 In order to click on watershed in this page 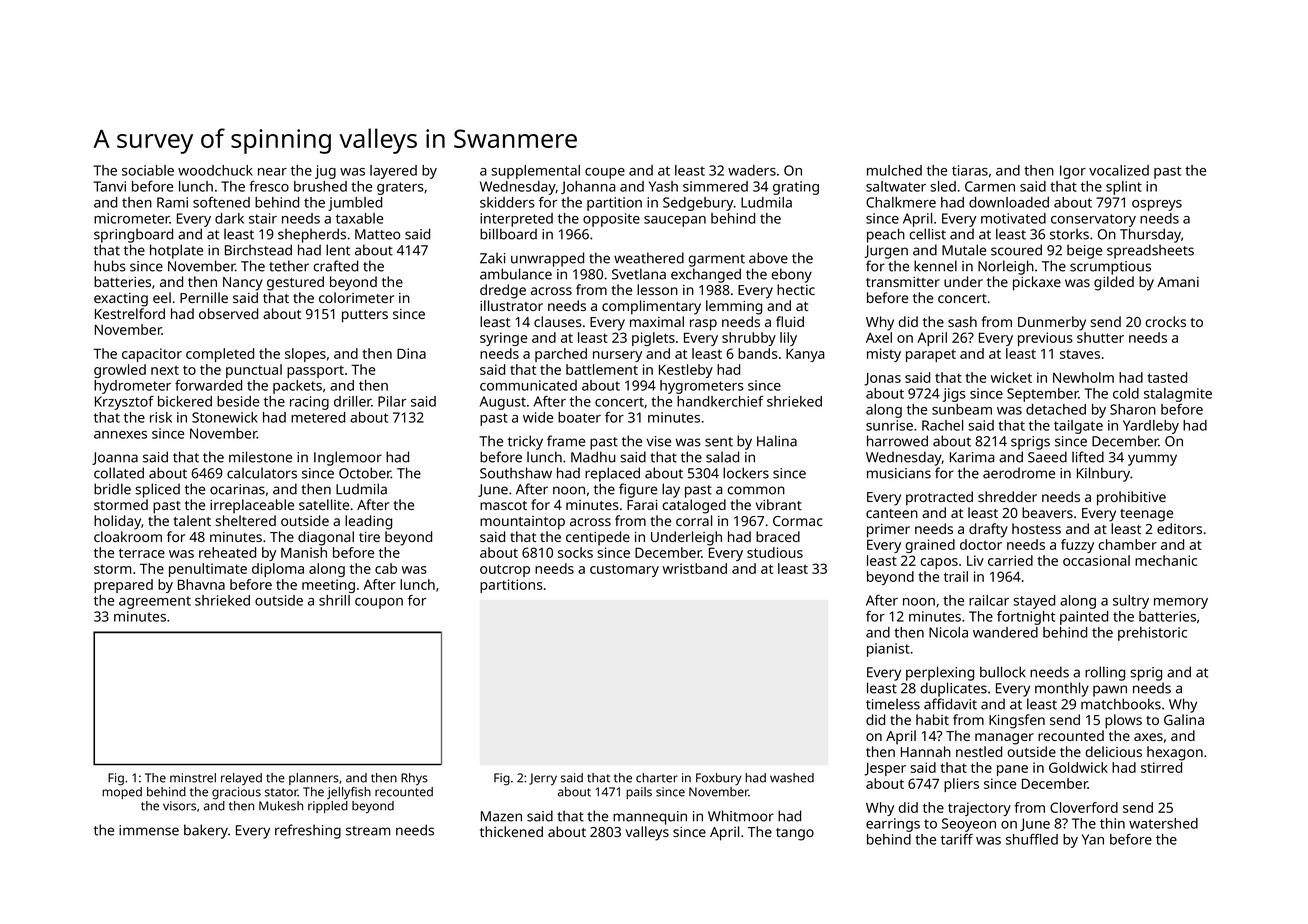, I will do `click(1163, 823)`.
